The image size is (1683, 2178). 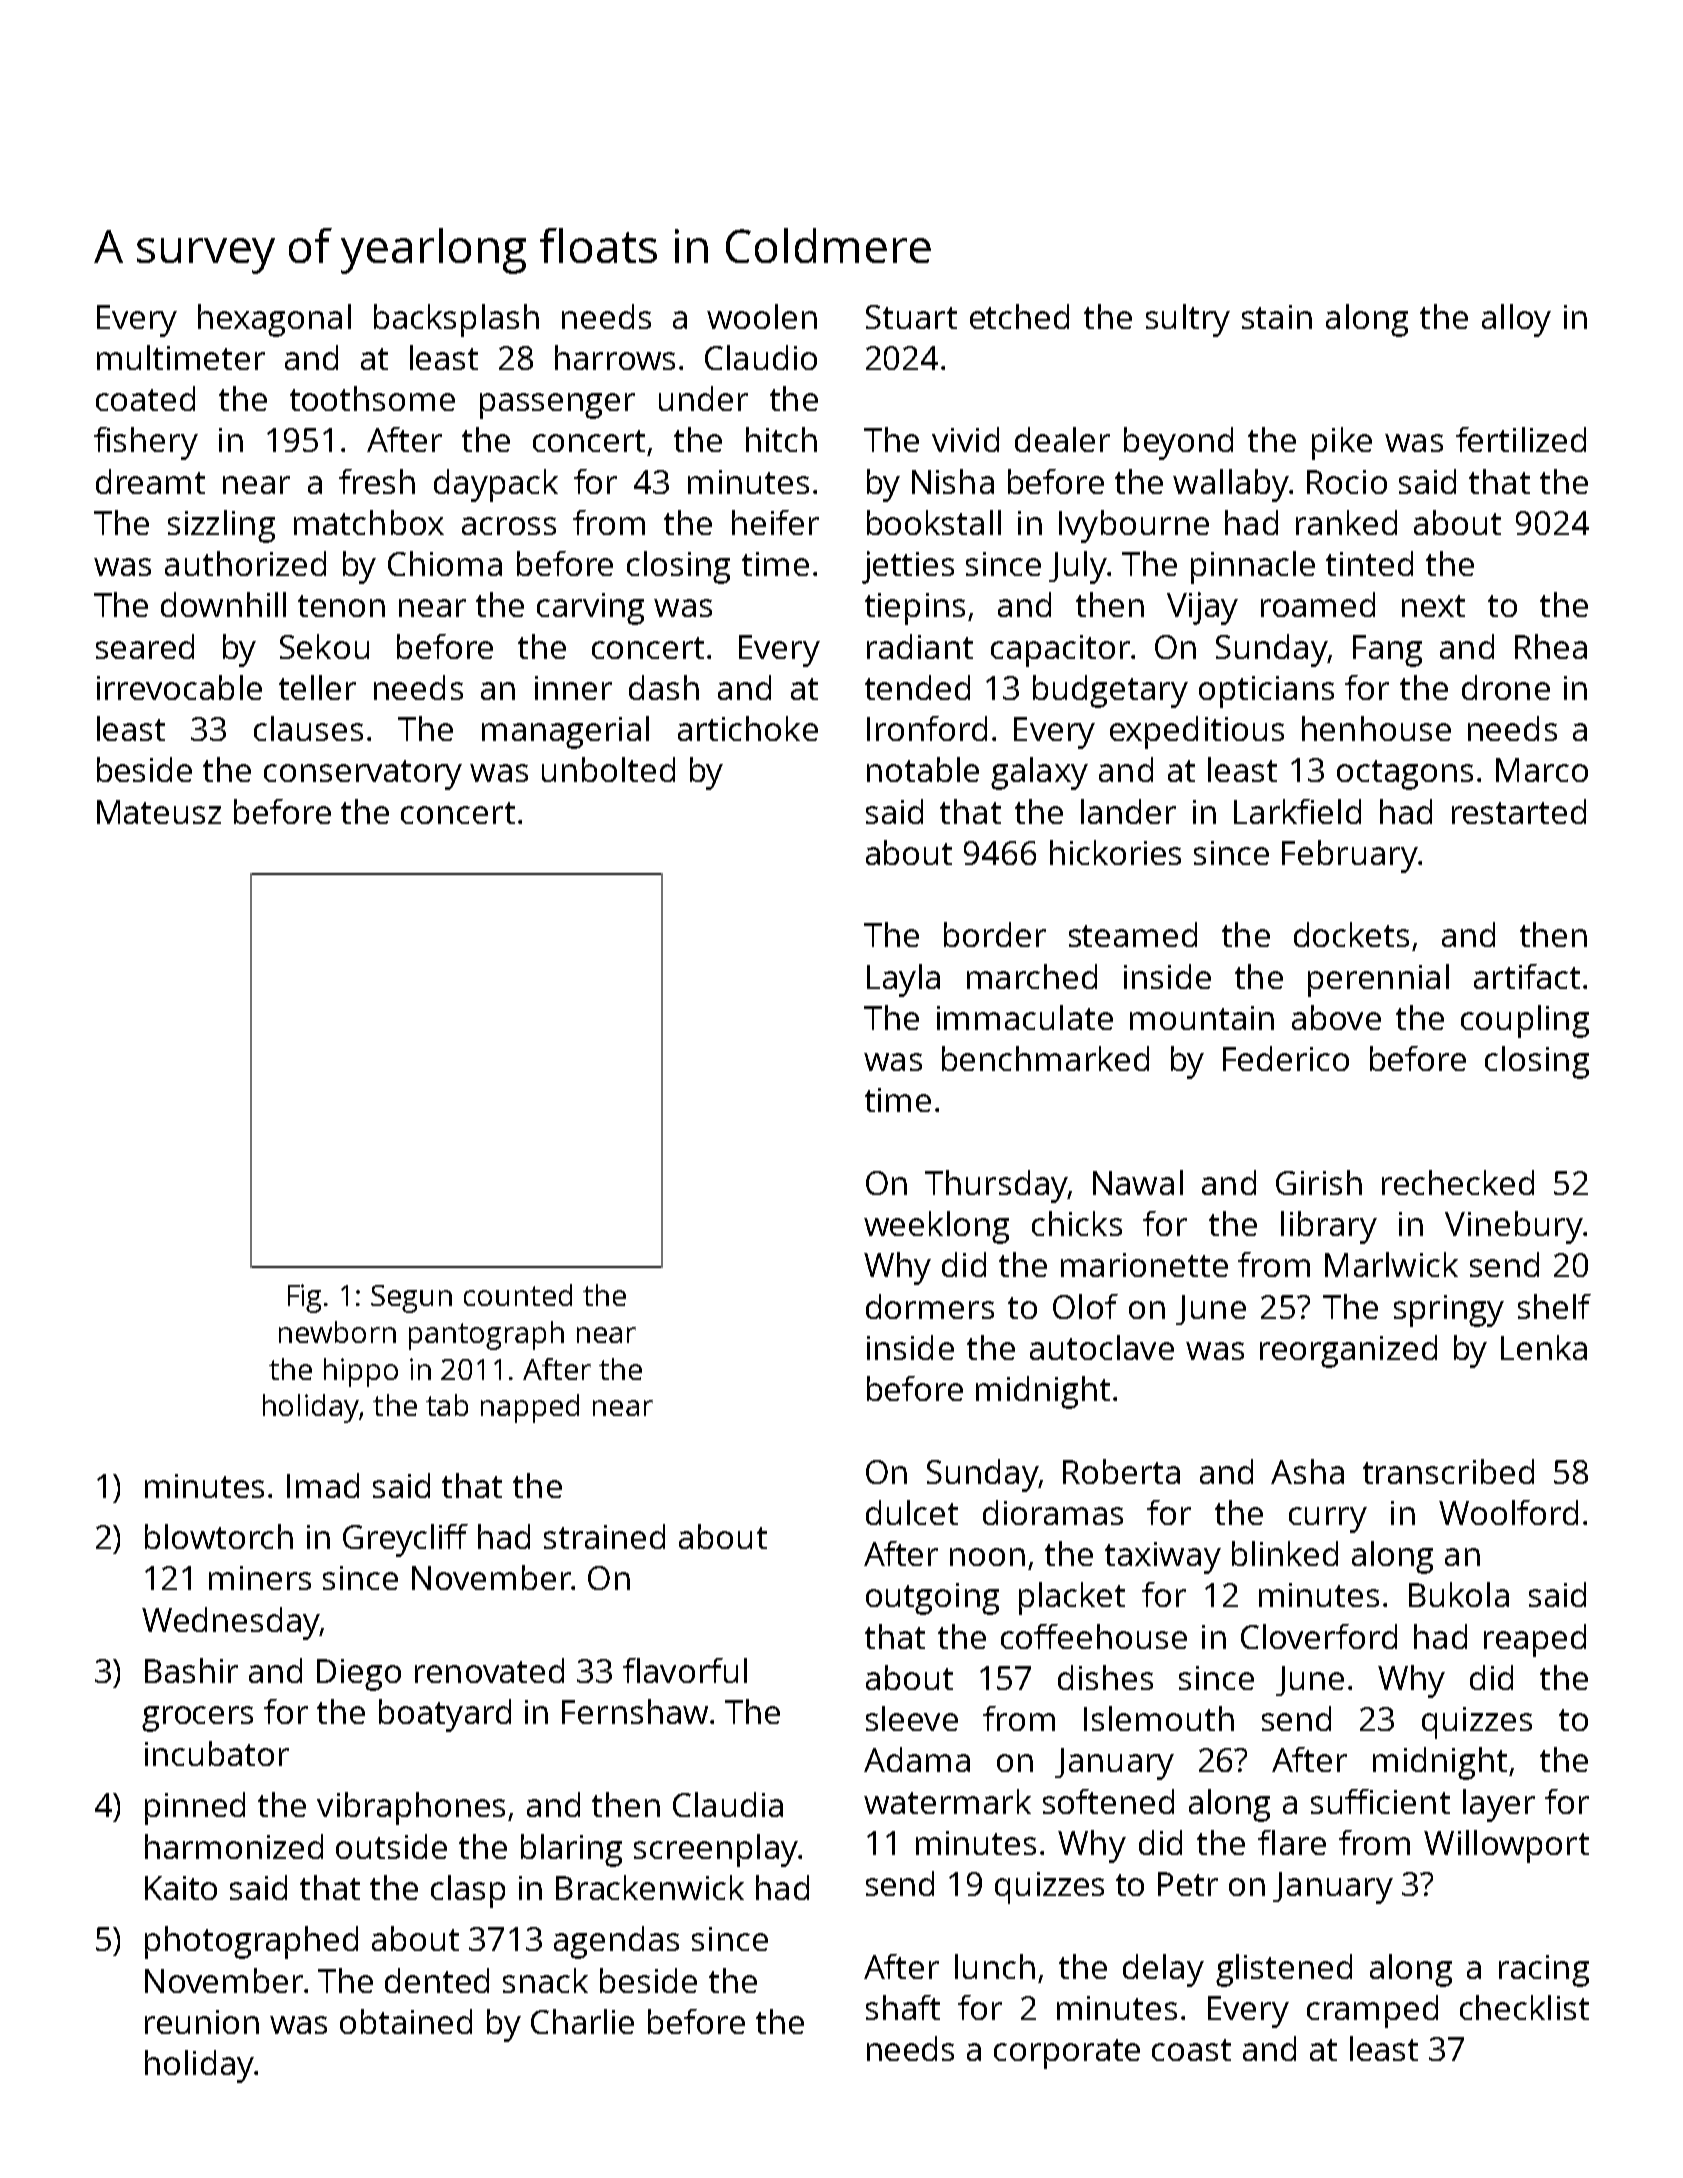 What do you see at coordinates (1525, 1021) in the document?
I see `coupling` at bounding box center [1525, 1021].
